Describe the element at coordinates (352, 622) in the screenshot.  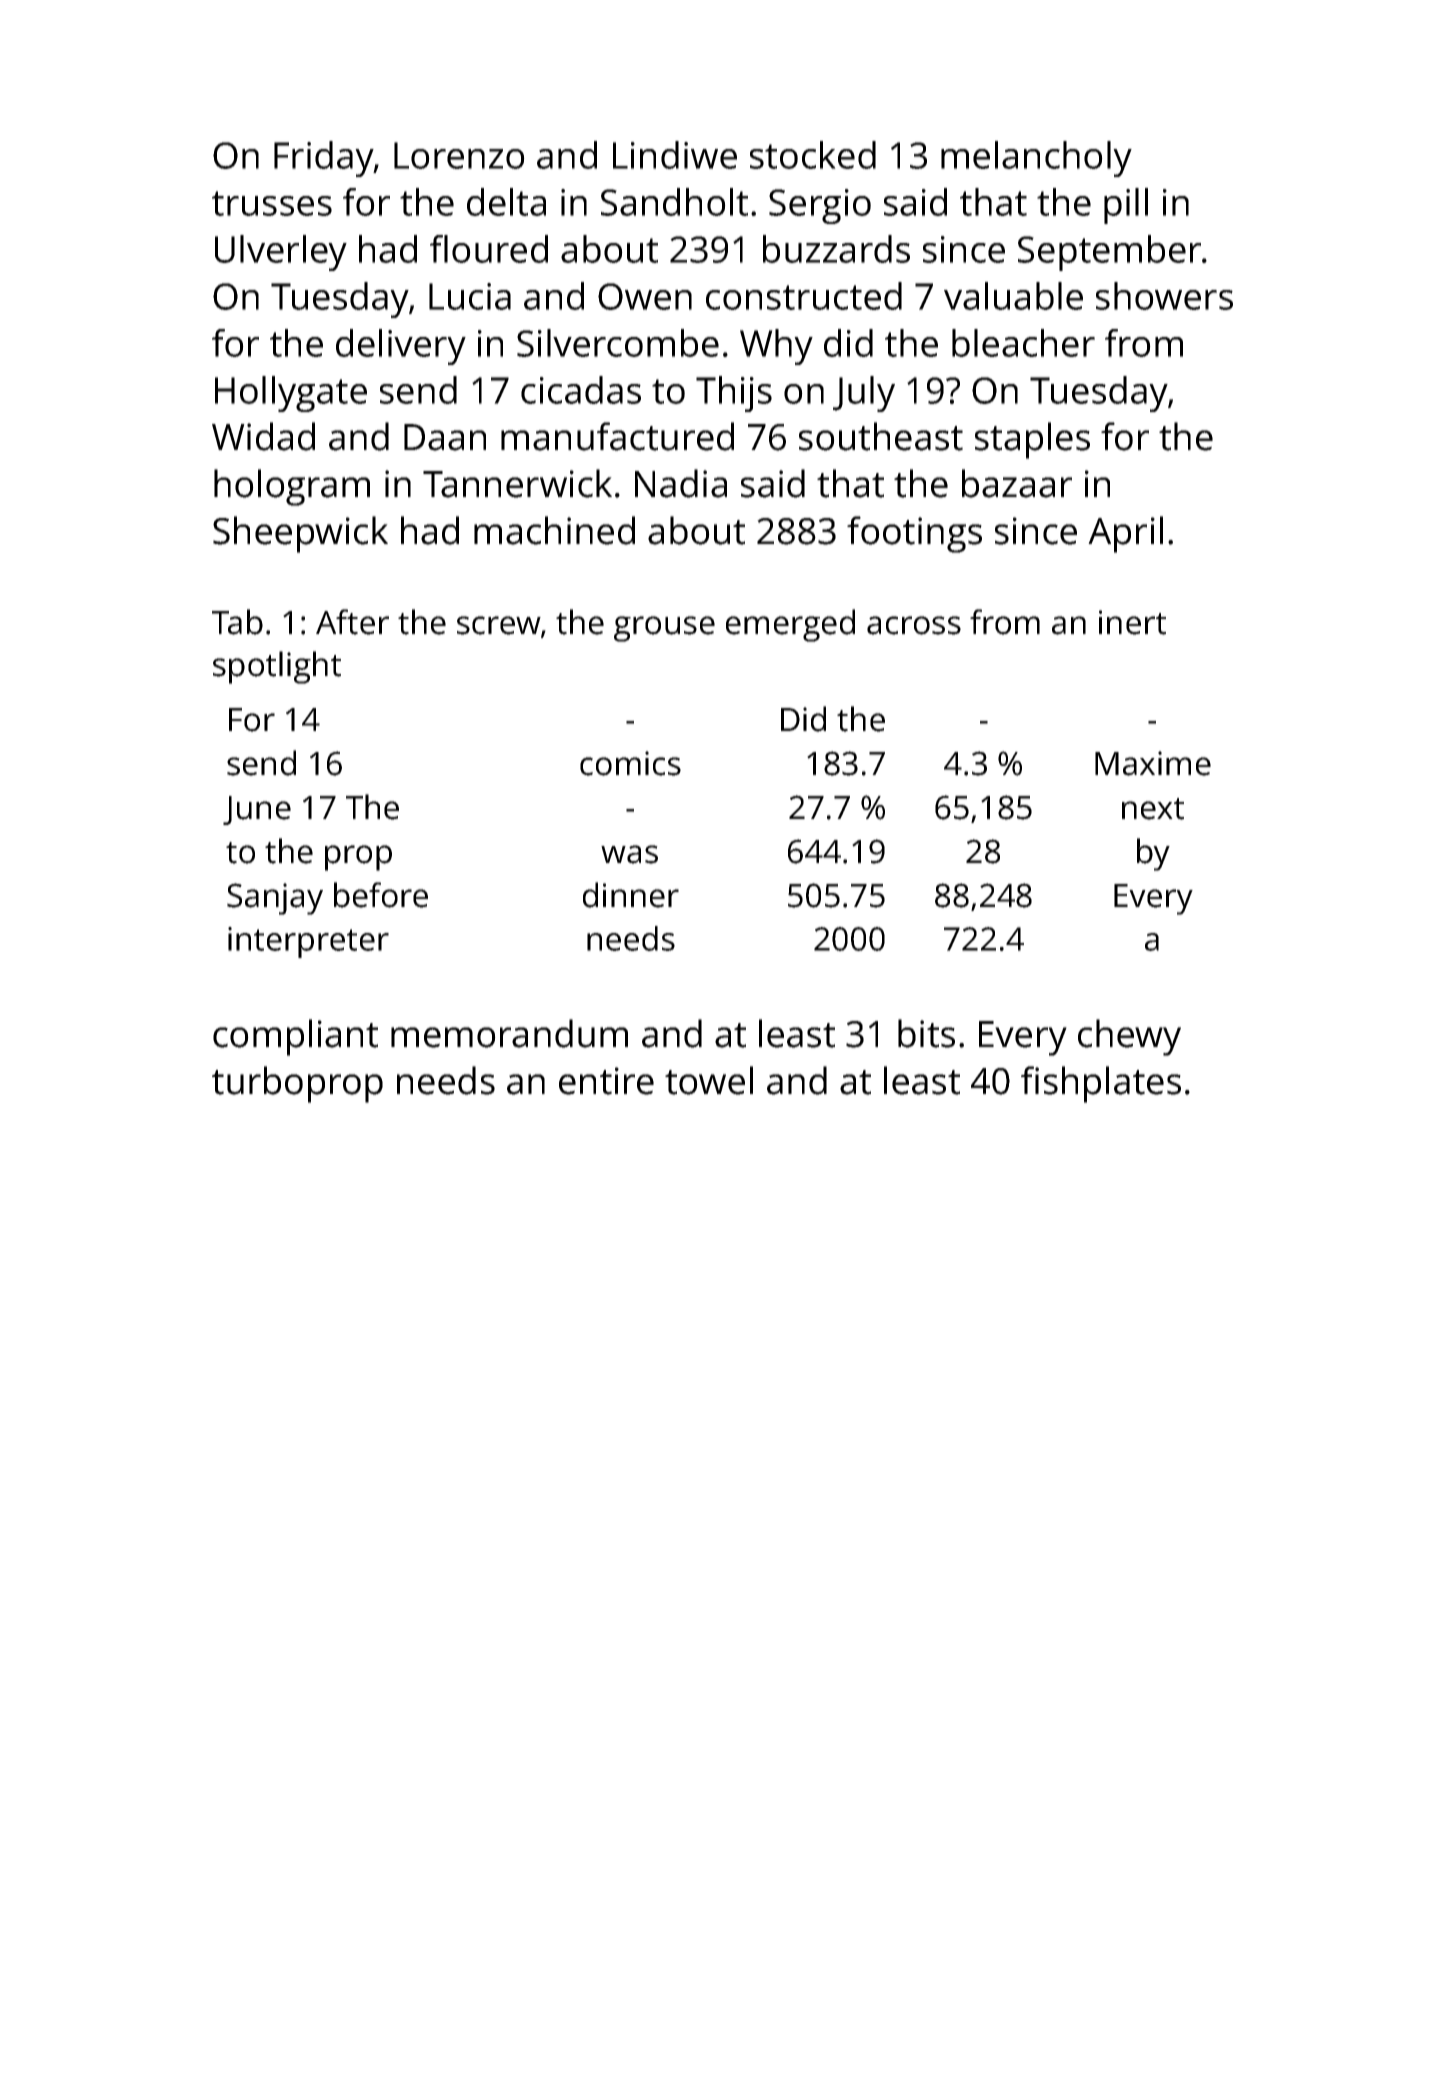
I see `After` at that location.
